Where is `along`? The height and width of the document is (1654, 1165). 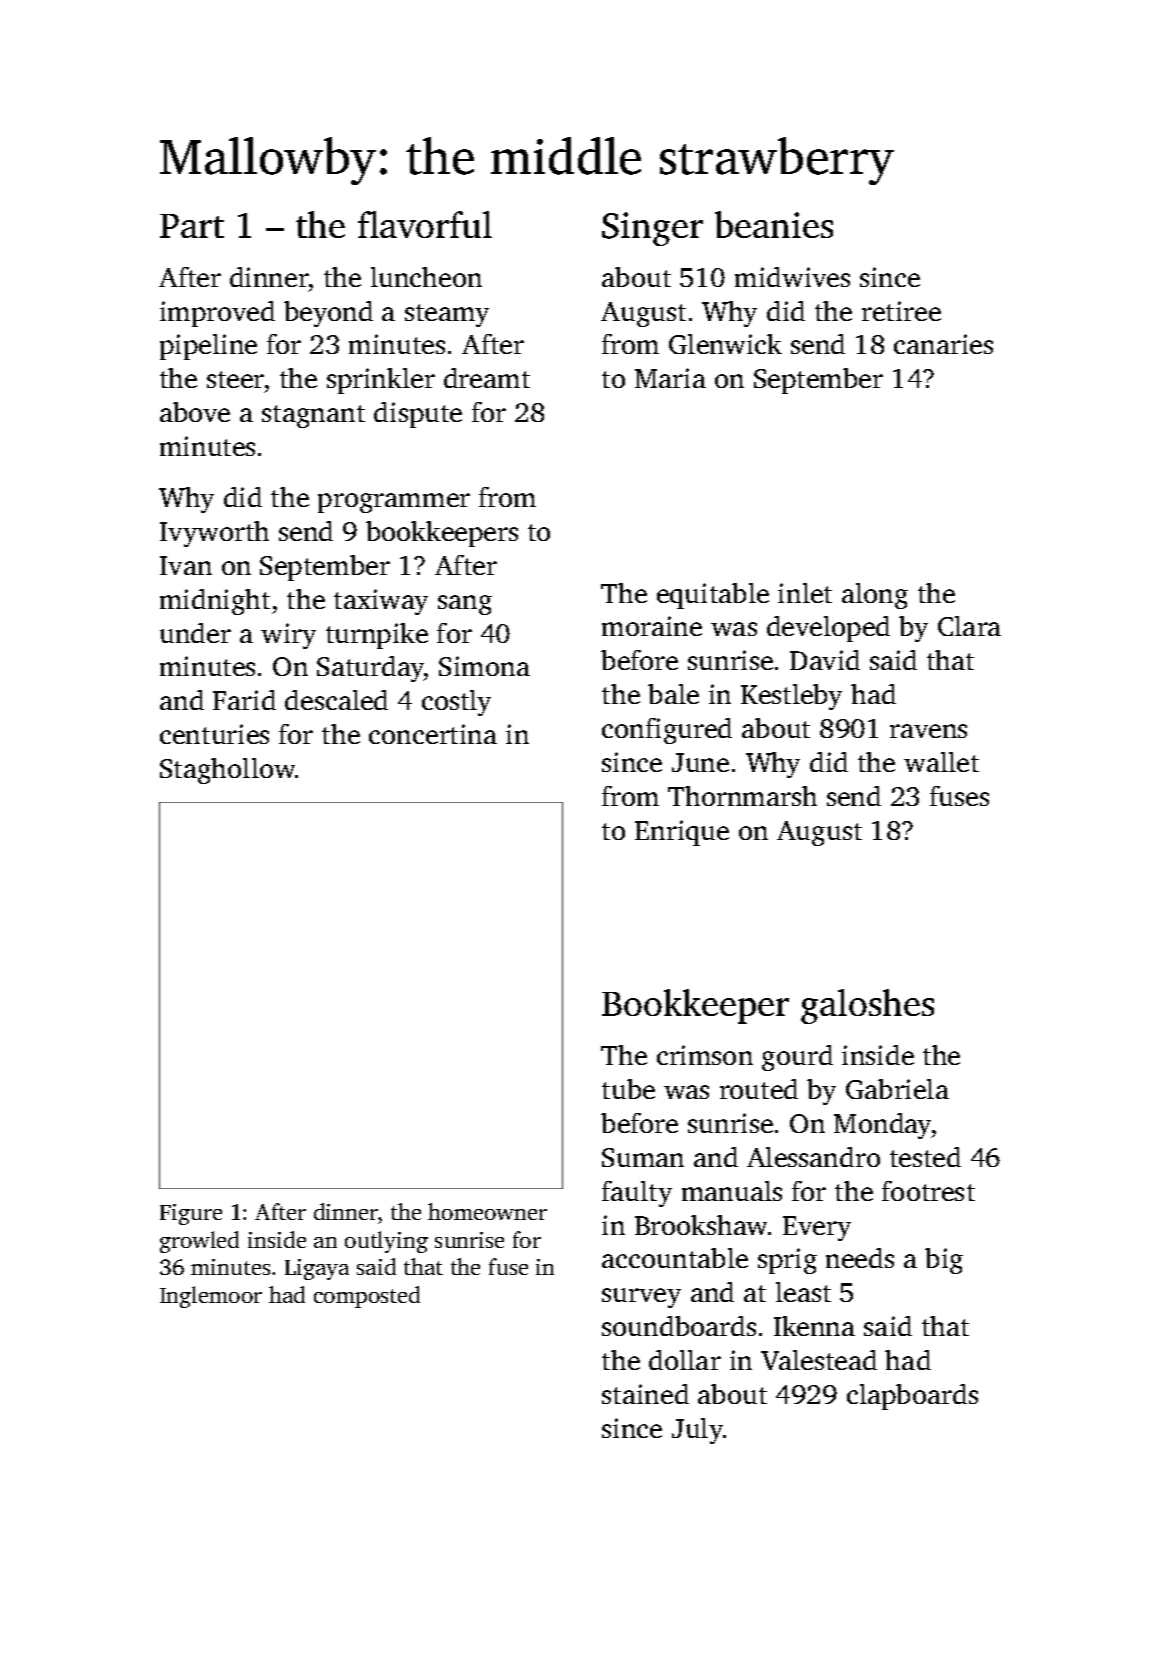 along is located at coordinates (875, 596).
